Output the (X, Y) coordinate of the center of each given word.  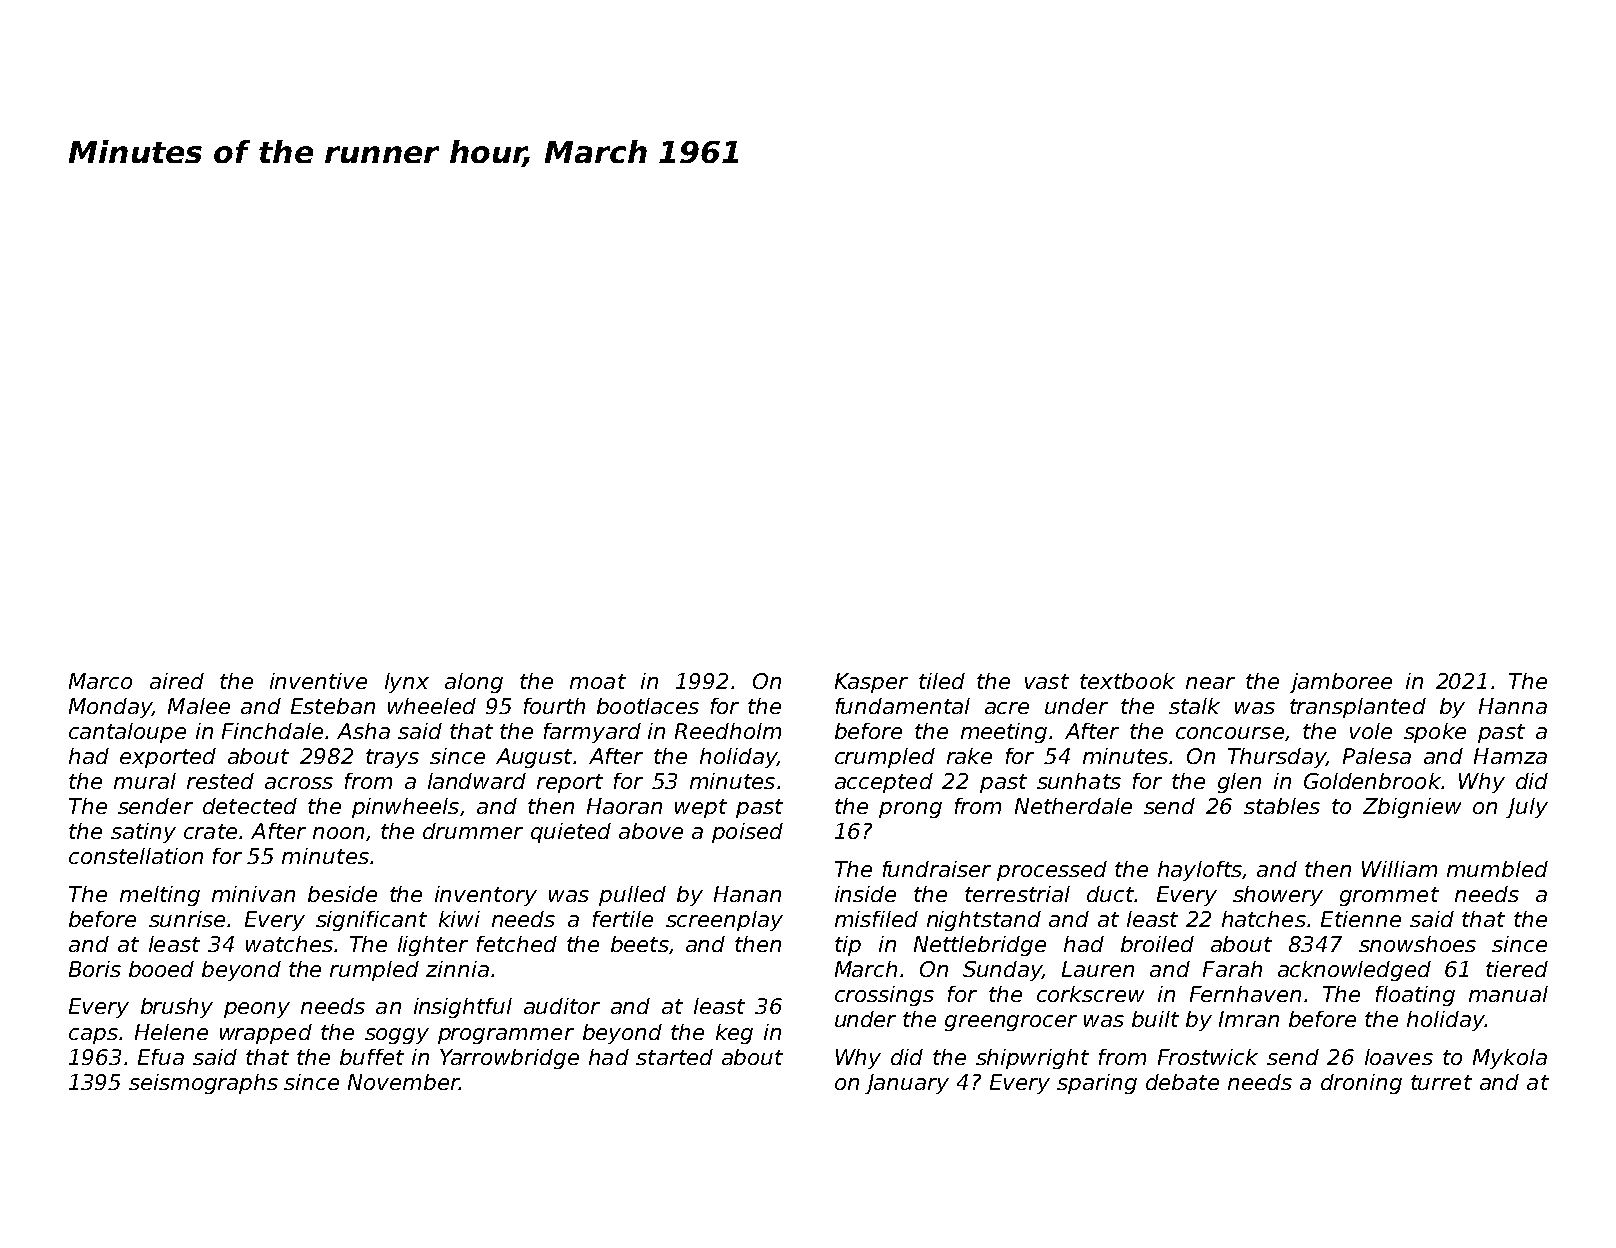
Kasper (871, 683)
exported (168, 758)
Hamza (1510, 756)
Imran (1249, 1019)
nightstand (984, 921)
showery (1278, 896)
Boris (95, 969)
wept (701, 808)
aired (177, 681)
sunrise (187, 919)
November (403, 1082)
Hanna (1513, 706)
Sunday (1002, 971)
